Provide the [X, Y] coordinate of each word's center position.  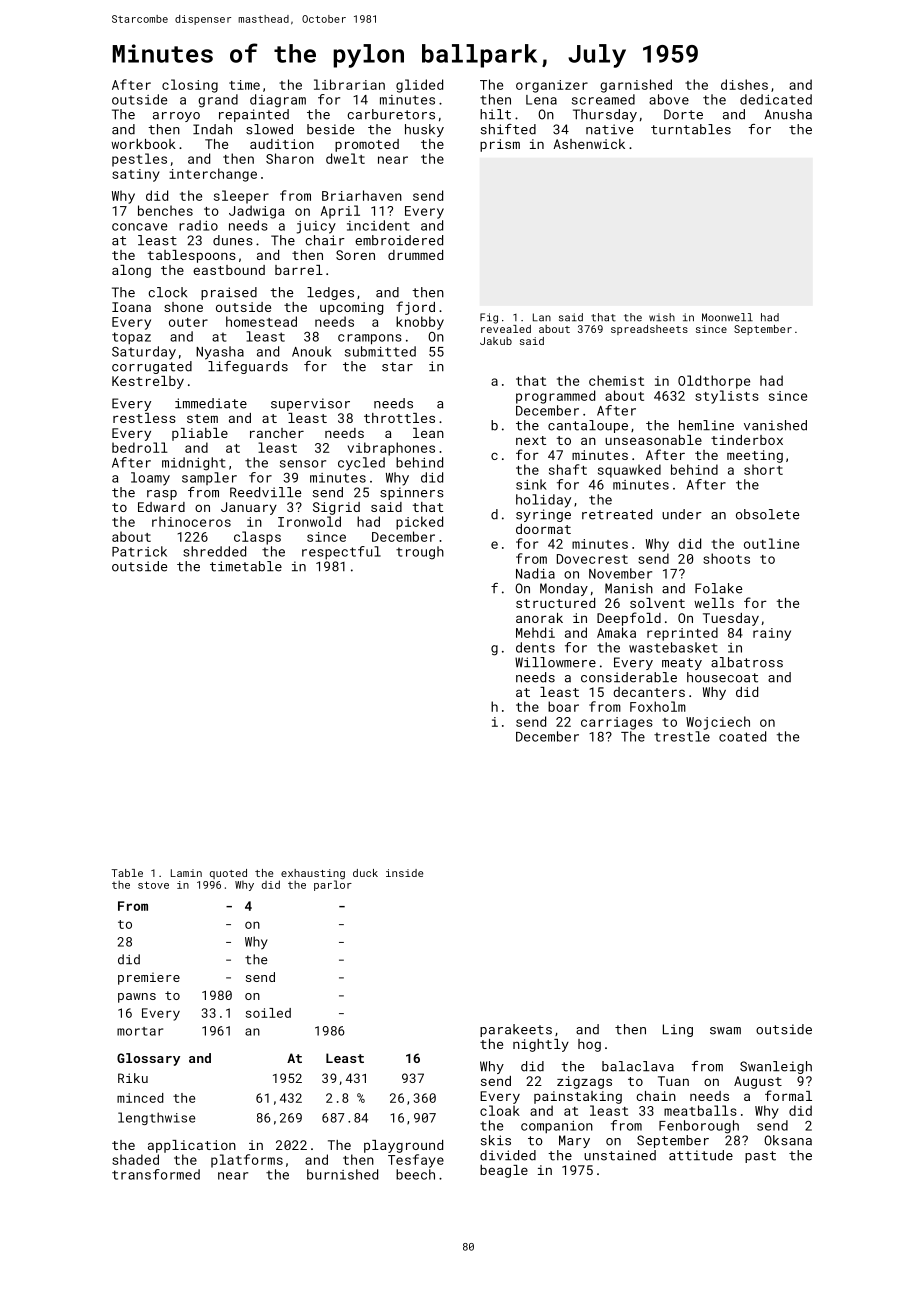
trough [420, 553]
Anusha [788, 114]
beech [415, 1174]
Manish [629, 588]
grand [218, 101]
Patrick [139, 551]
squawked [629, 471]
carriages [617, 723]
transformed [156, 1174]
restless [144, 418]
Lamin [186, 873]
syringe [543, 515]
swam [725, 1031]
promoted [367, 145]
